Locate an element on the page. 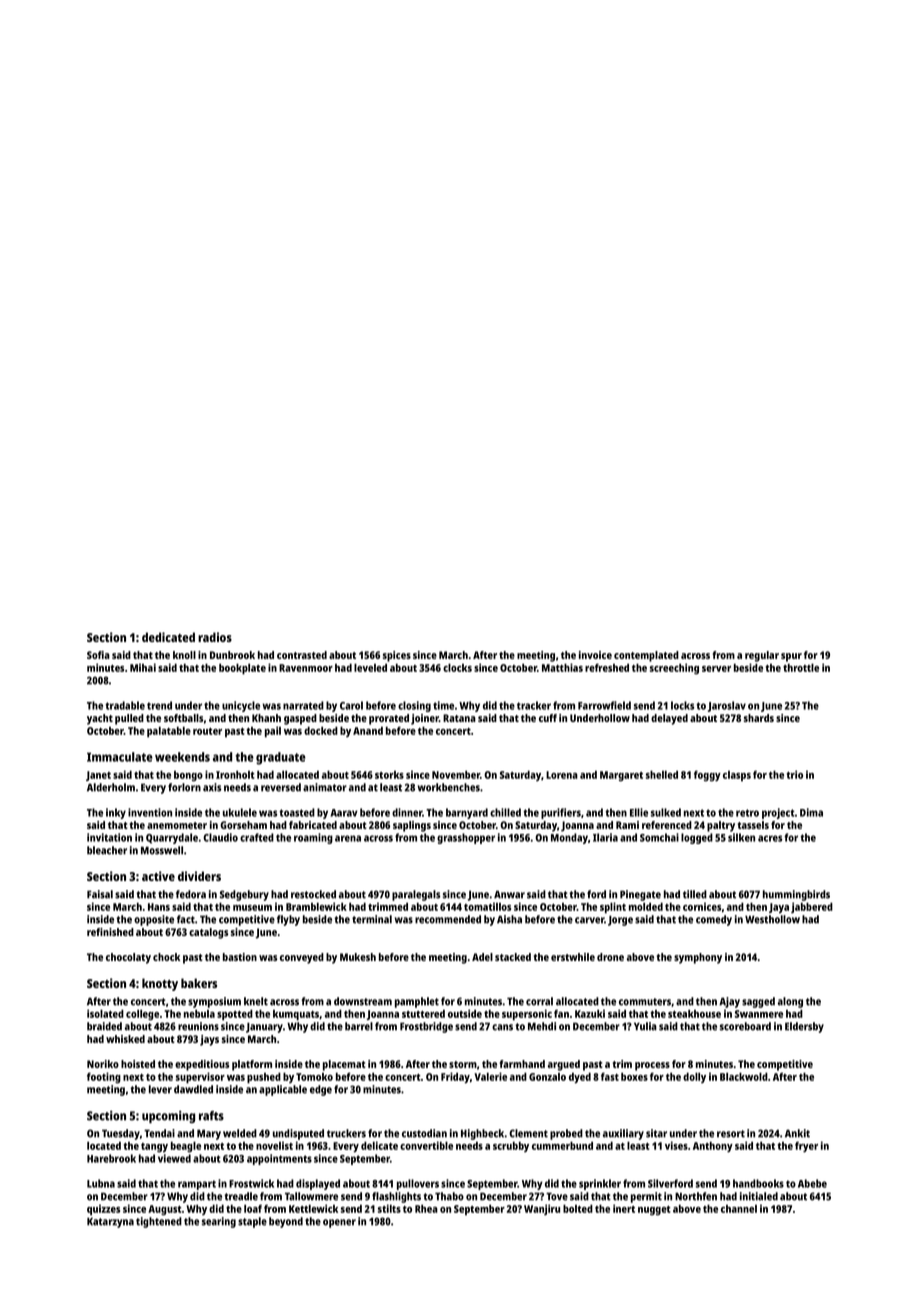 Image resolution: width=924 pixels, height=1308 pixels. closing is located at coordinates (414, 706).
